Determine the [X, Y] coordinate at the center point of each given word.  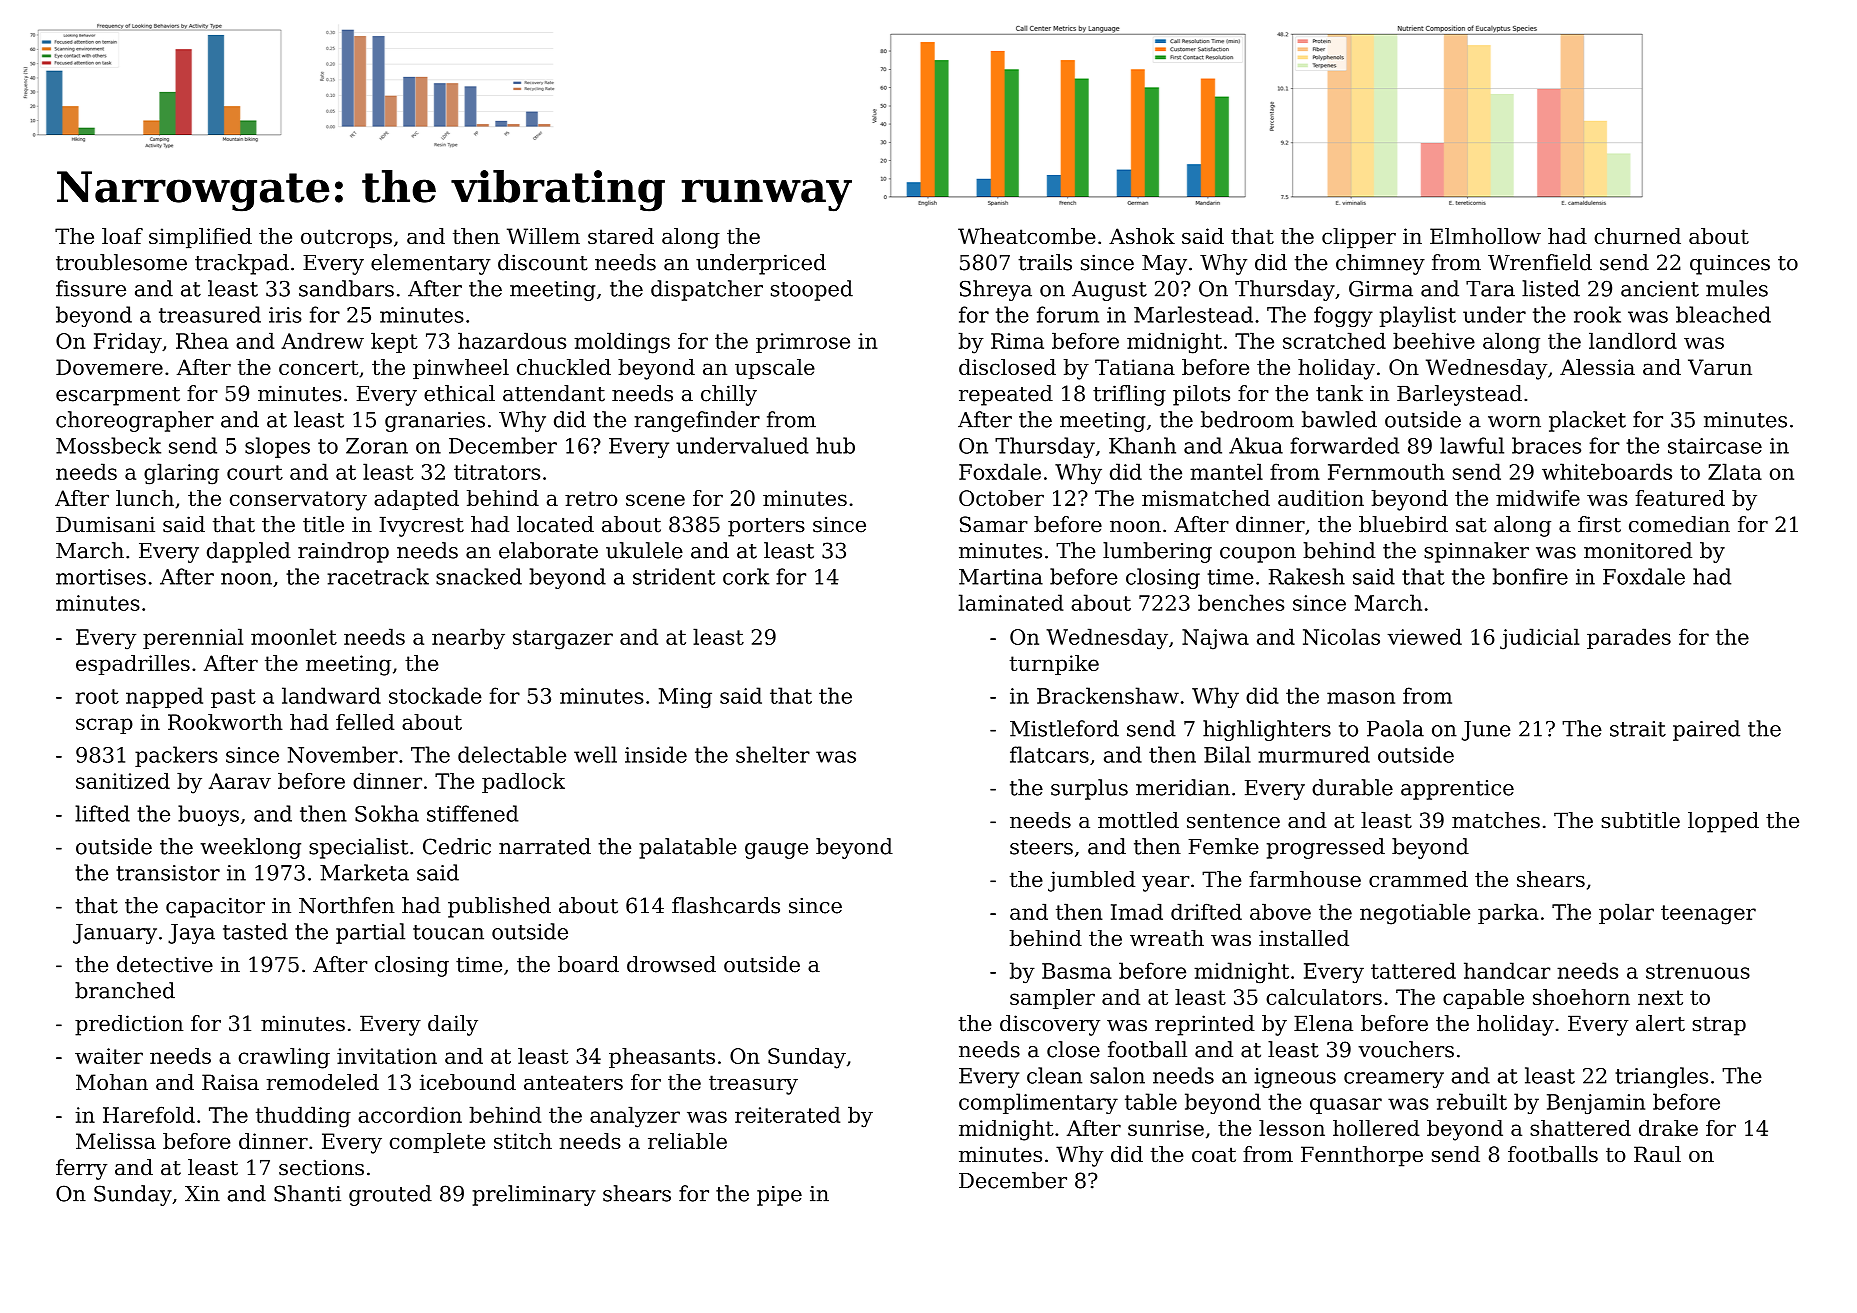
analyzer [635, 1117]
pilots [1201, 395]
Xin [202, 1193]
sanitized [123, 781]
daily [453, 1025]
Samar [994, 524]
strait [1638, 729]
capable [1483, 999]
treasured [210, 314]
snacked [479, 576]
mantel [1226, 471]
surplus [1089, 789]
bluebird [1403, 524]
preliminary [534, 1195]
